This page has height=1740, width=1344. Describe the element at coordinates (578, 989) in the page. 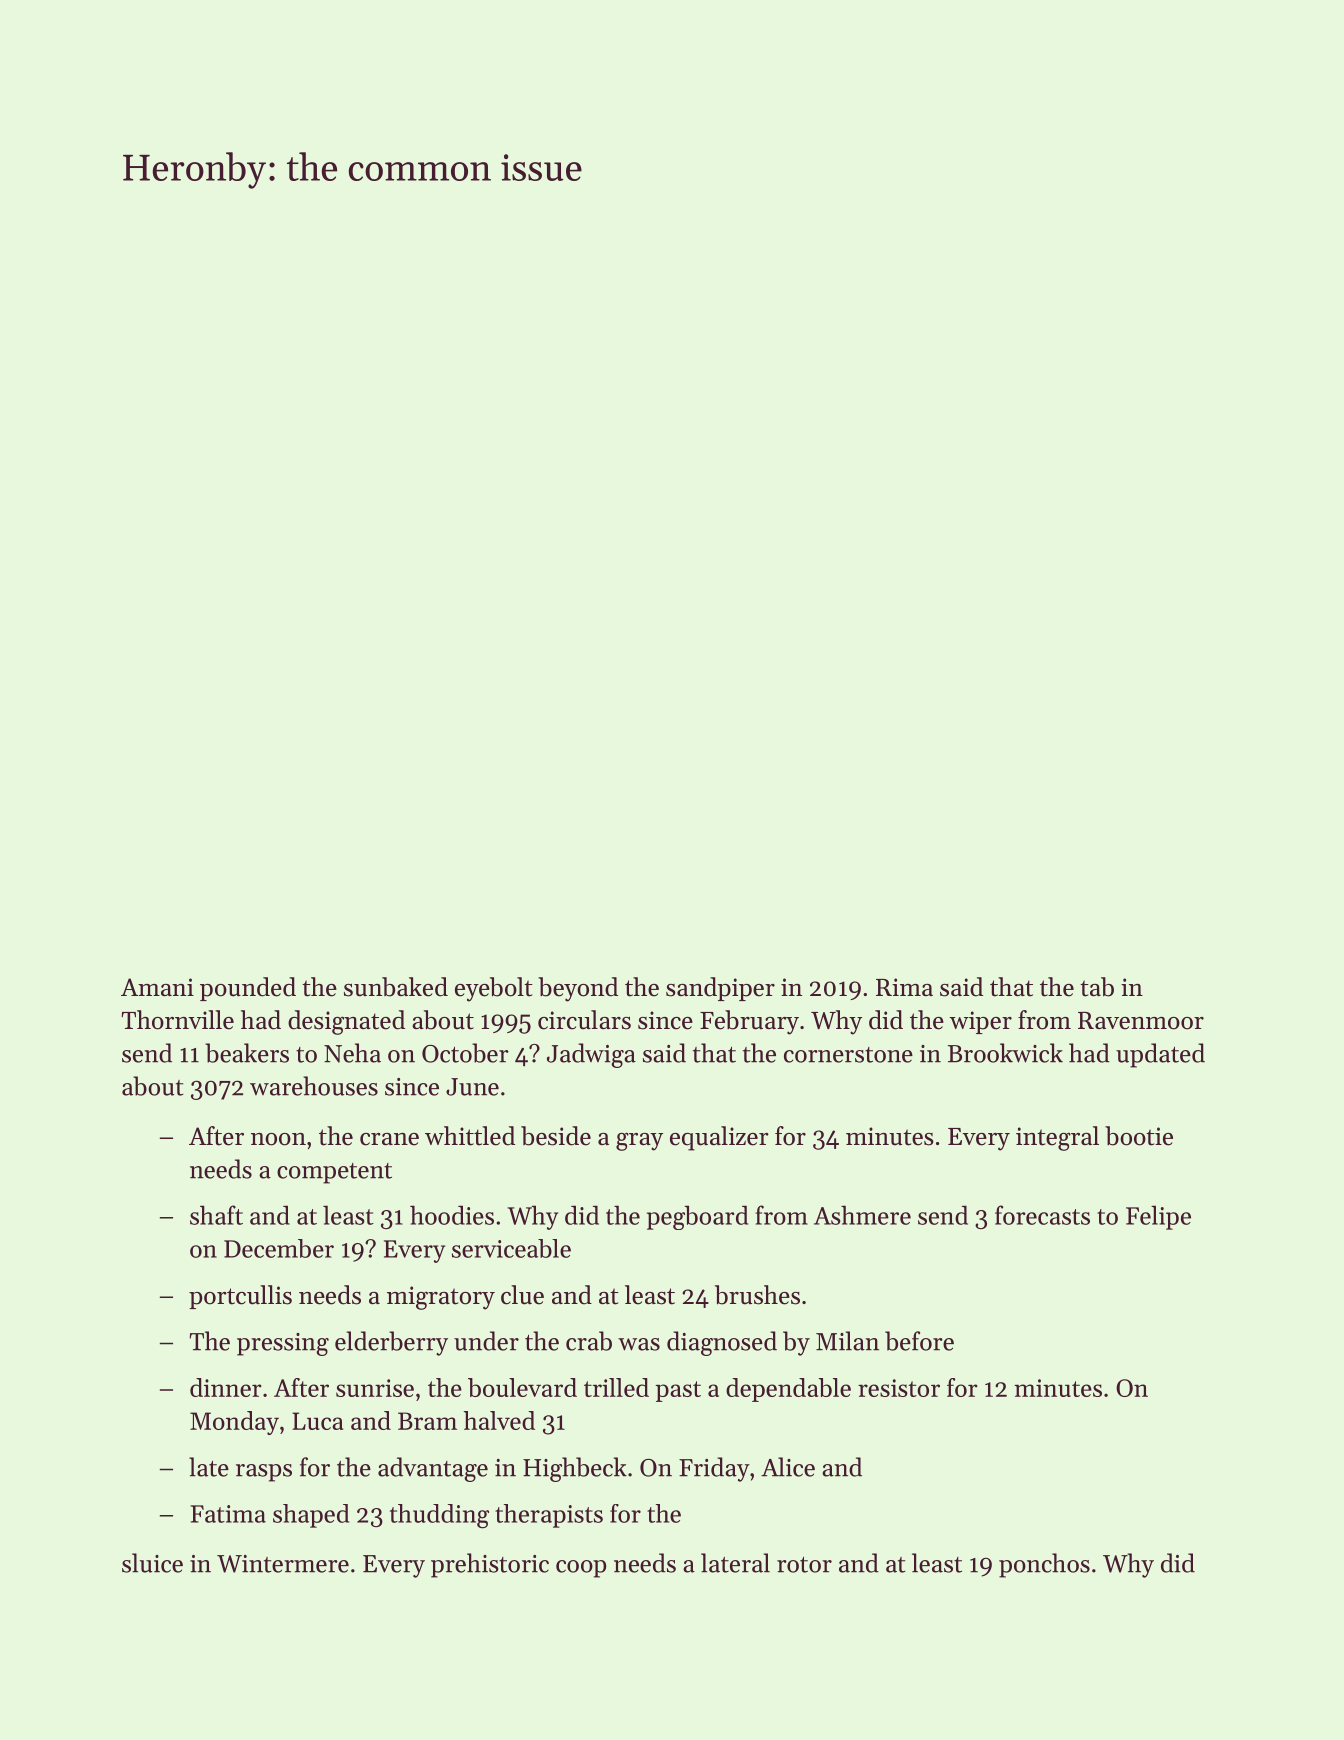

I see `beyond` at that location.
